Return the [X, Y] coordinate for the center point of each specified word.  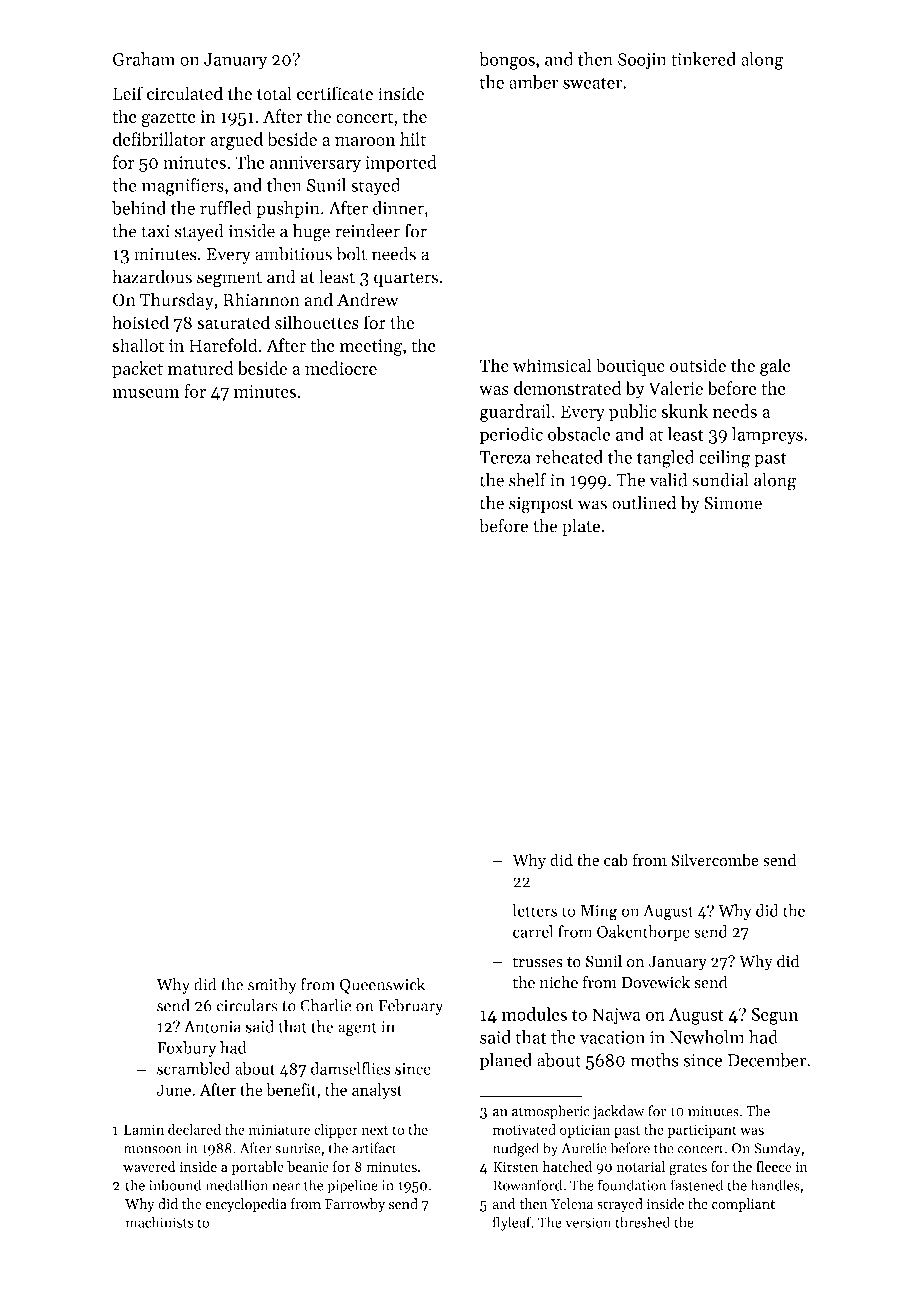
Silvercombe [715, 860]
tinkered [703, 59]
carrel [533, 931]
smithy [272, 986]
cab [616, 860]
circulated [185, 93]
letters [535, 910]
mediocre [341, 368]
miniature [279, 1129]
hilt [413, 139]
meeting [371, 347]
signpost [541, 505]
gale [775, 367]
